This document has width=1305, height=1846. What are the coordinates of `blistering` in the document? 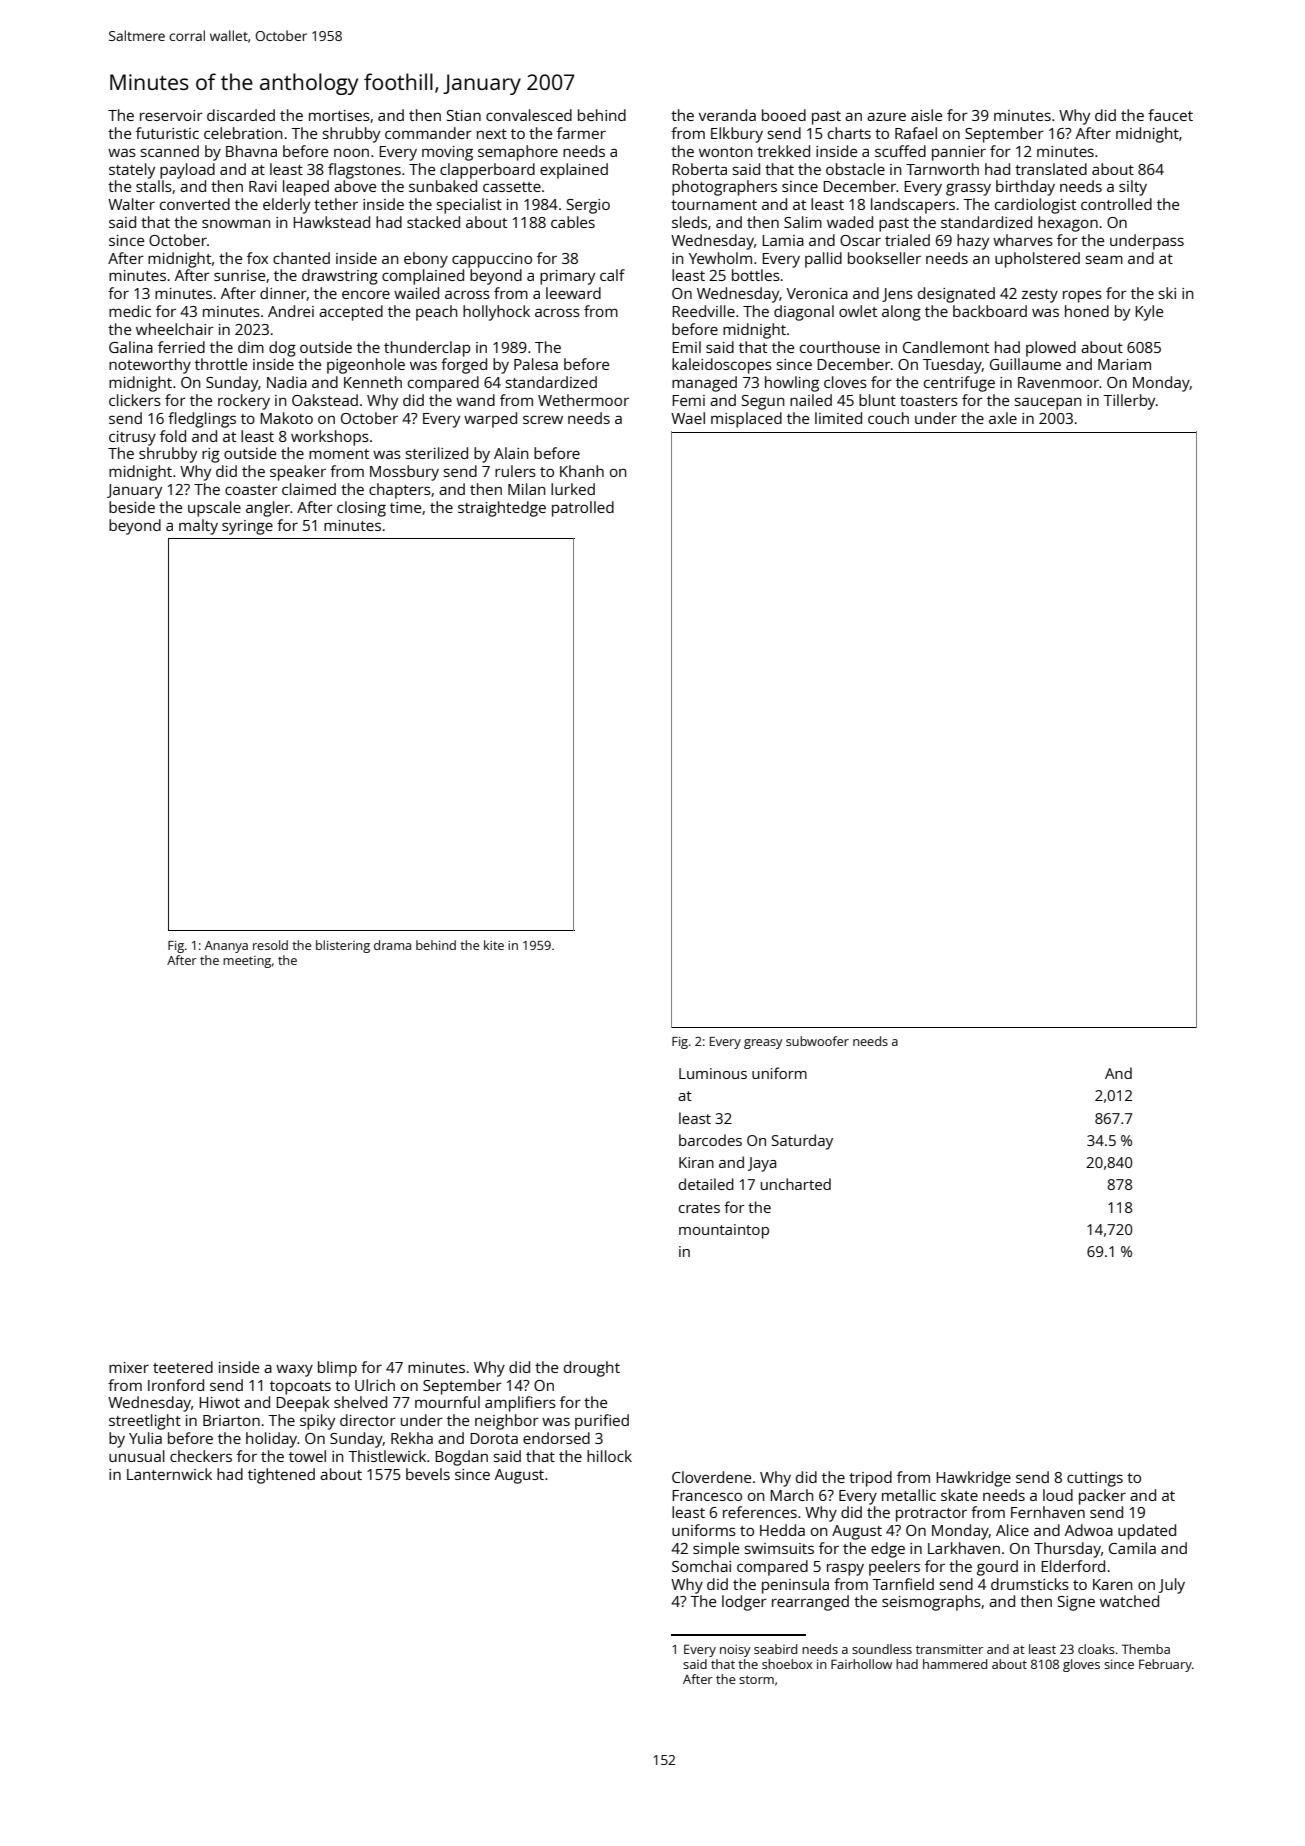 It's located at (343, 946).
